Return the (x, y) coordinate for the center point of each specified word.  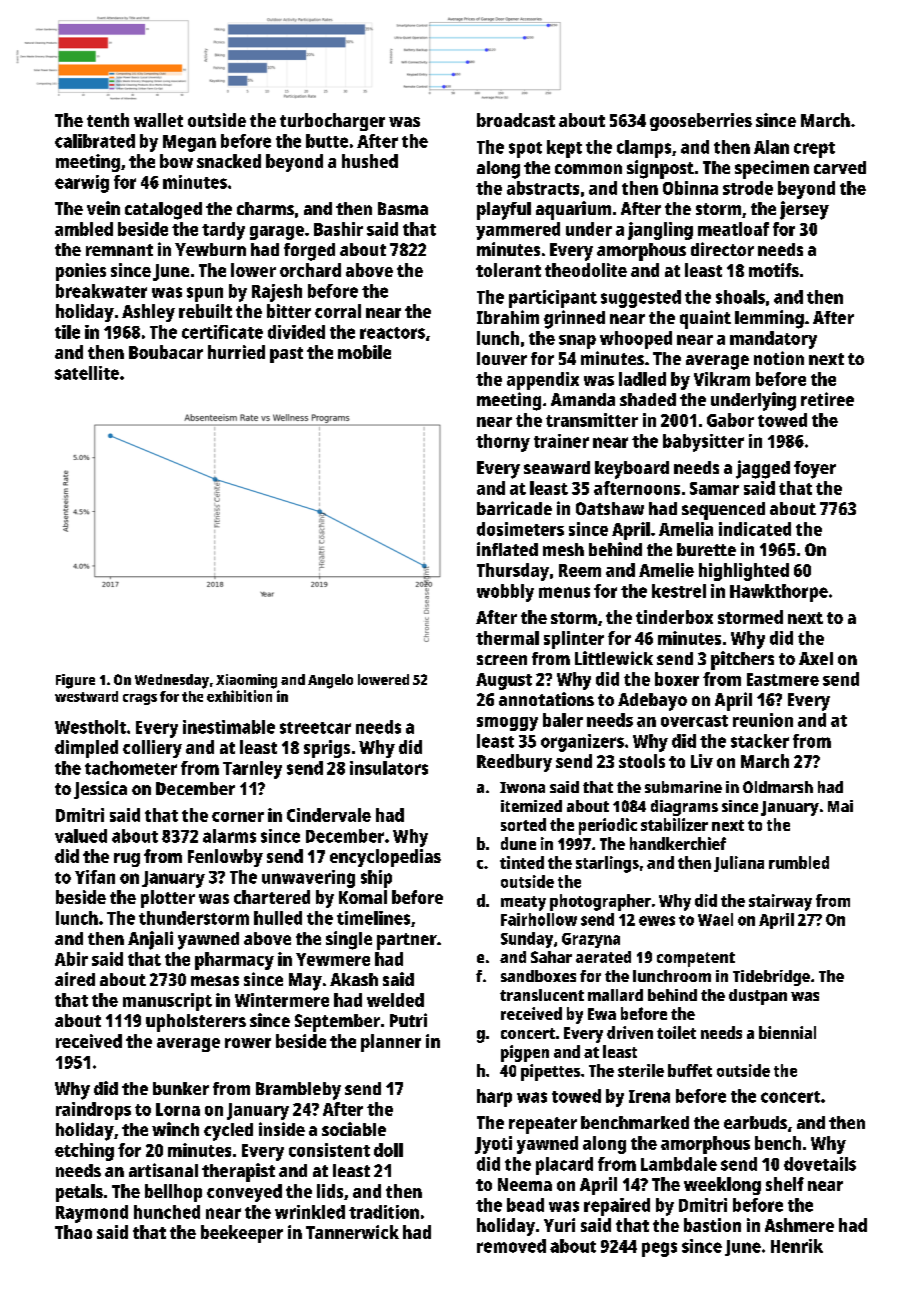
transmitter (592, 420)
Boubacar (166, 352)
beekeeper (242, 1234)
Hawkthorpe (779, 593)
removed (511, 1246)
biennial (787, 1032)
